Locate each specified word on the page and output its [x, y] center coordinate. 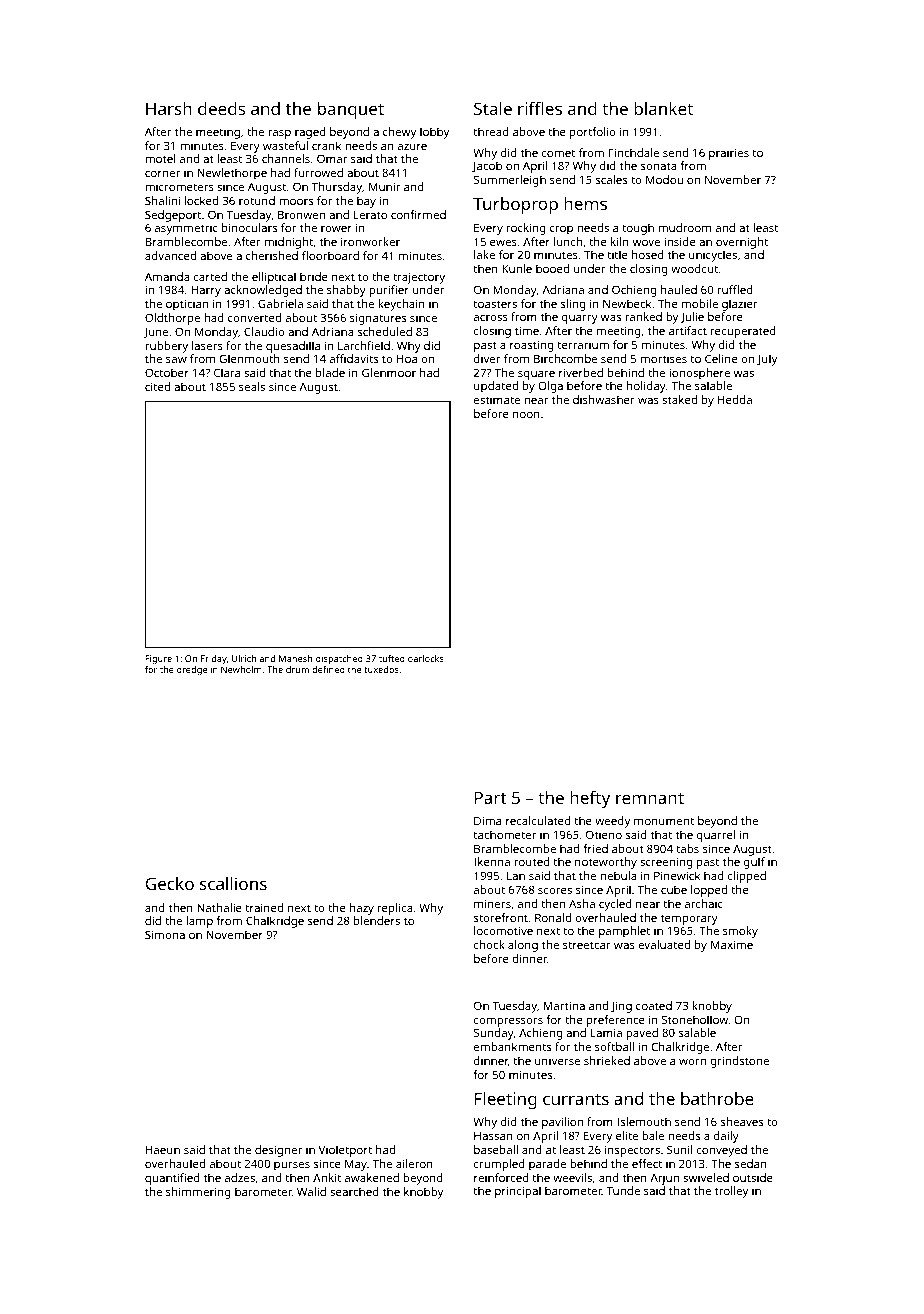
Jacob [487, 166]
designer [278, 1151]
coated [654, 1005]
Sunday [494, 1034]
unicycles [713, 256]
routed [532, 861]
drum [297, 669]
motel [160, 158]
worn [692, 1061]
